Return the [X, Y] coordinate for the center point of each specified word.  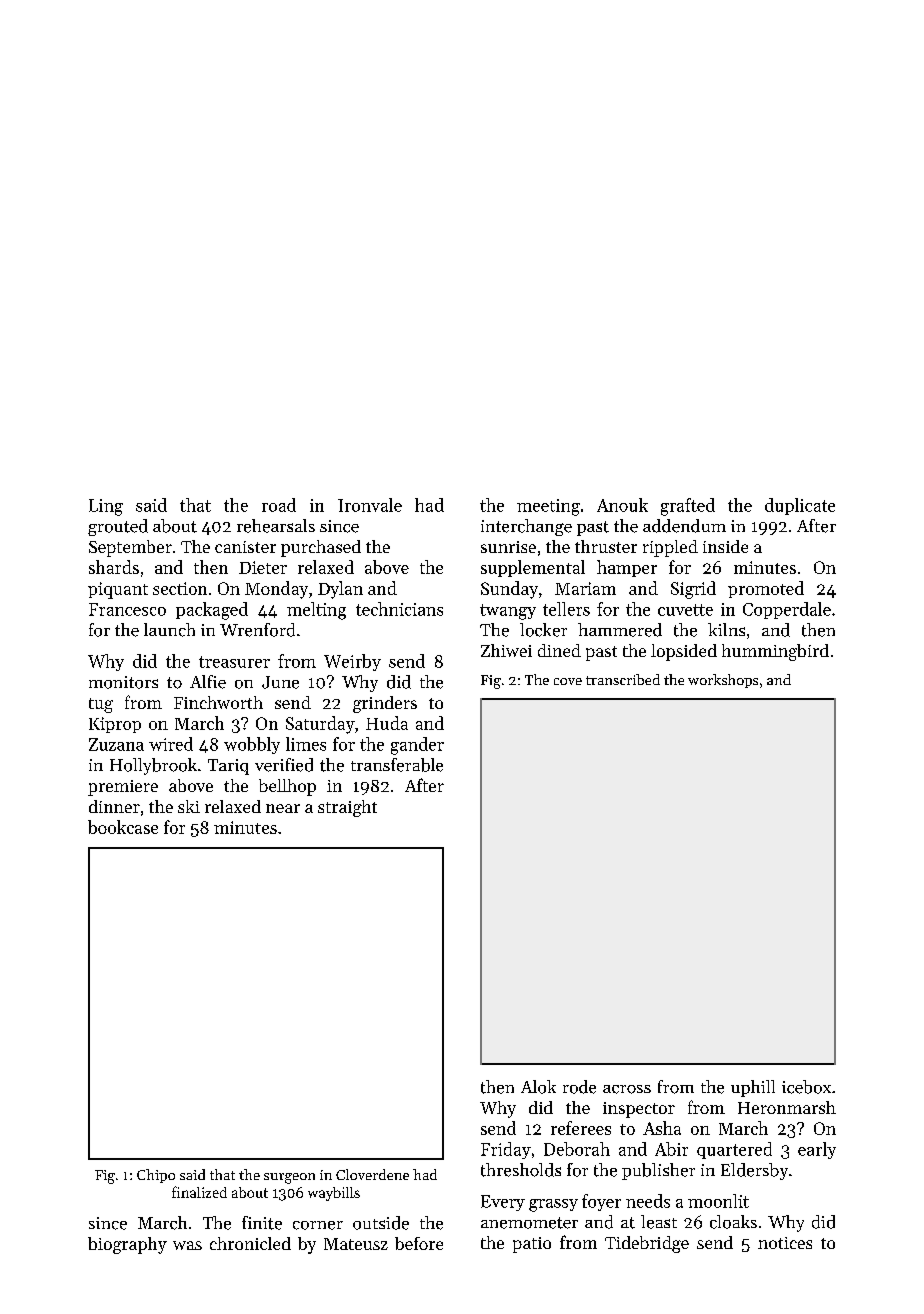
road [279, 505]
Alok [538, 1087]
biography [127, 1245]
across [627, 1089]
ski [189, 806]
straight [347, 808]
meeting [548, 507]
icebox [806, 1087]
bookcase [123, 827]
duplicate [800, 506]
